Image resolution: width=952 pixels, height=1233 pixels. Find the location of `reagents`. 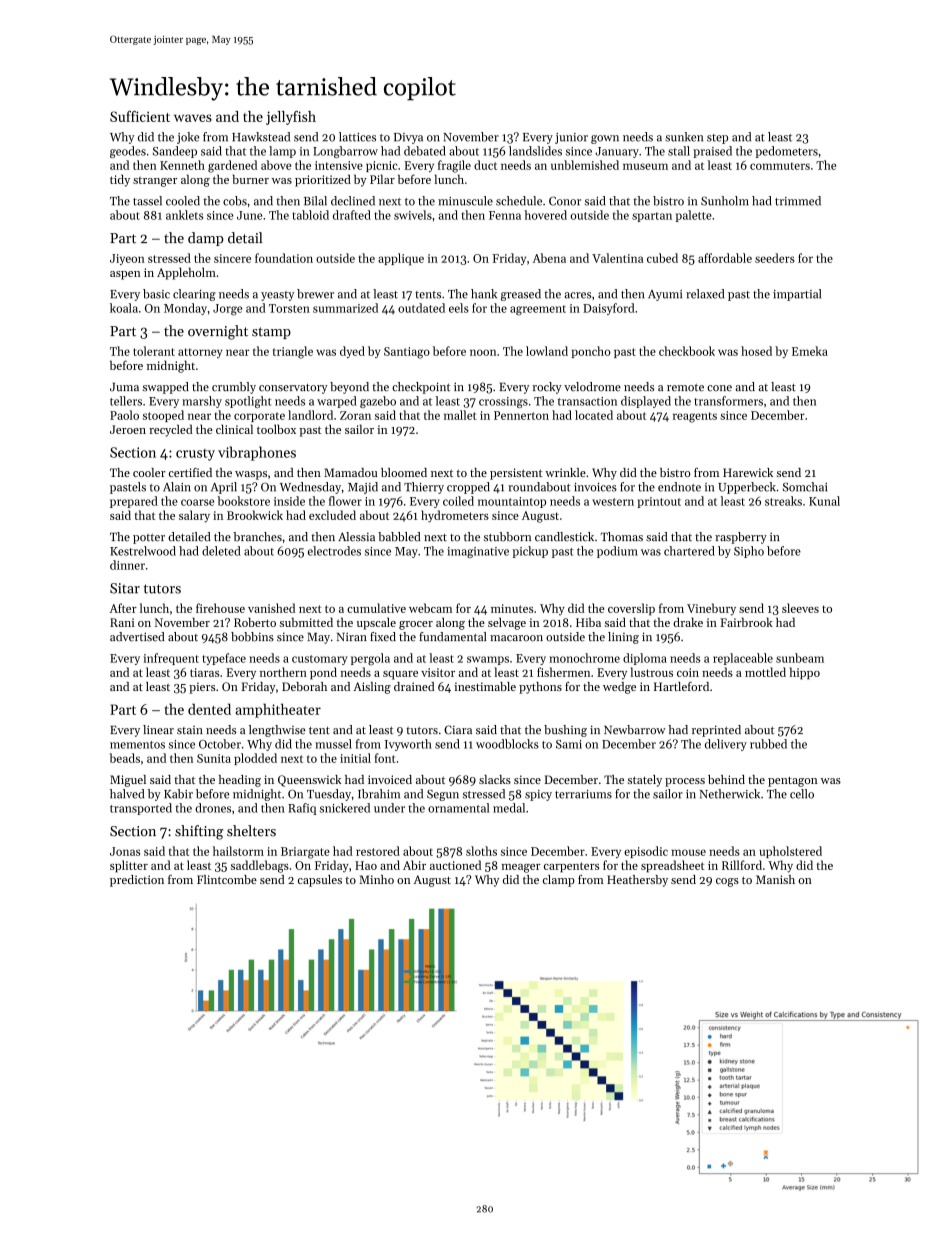

reagents is located at coordinates (695, 417).
